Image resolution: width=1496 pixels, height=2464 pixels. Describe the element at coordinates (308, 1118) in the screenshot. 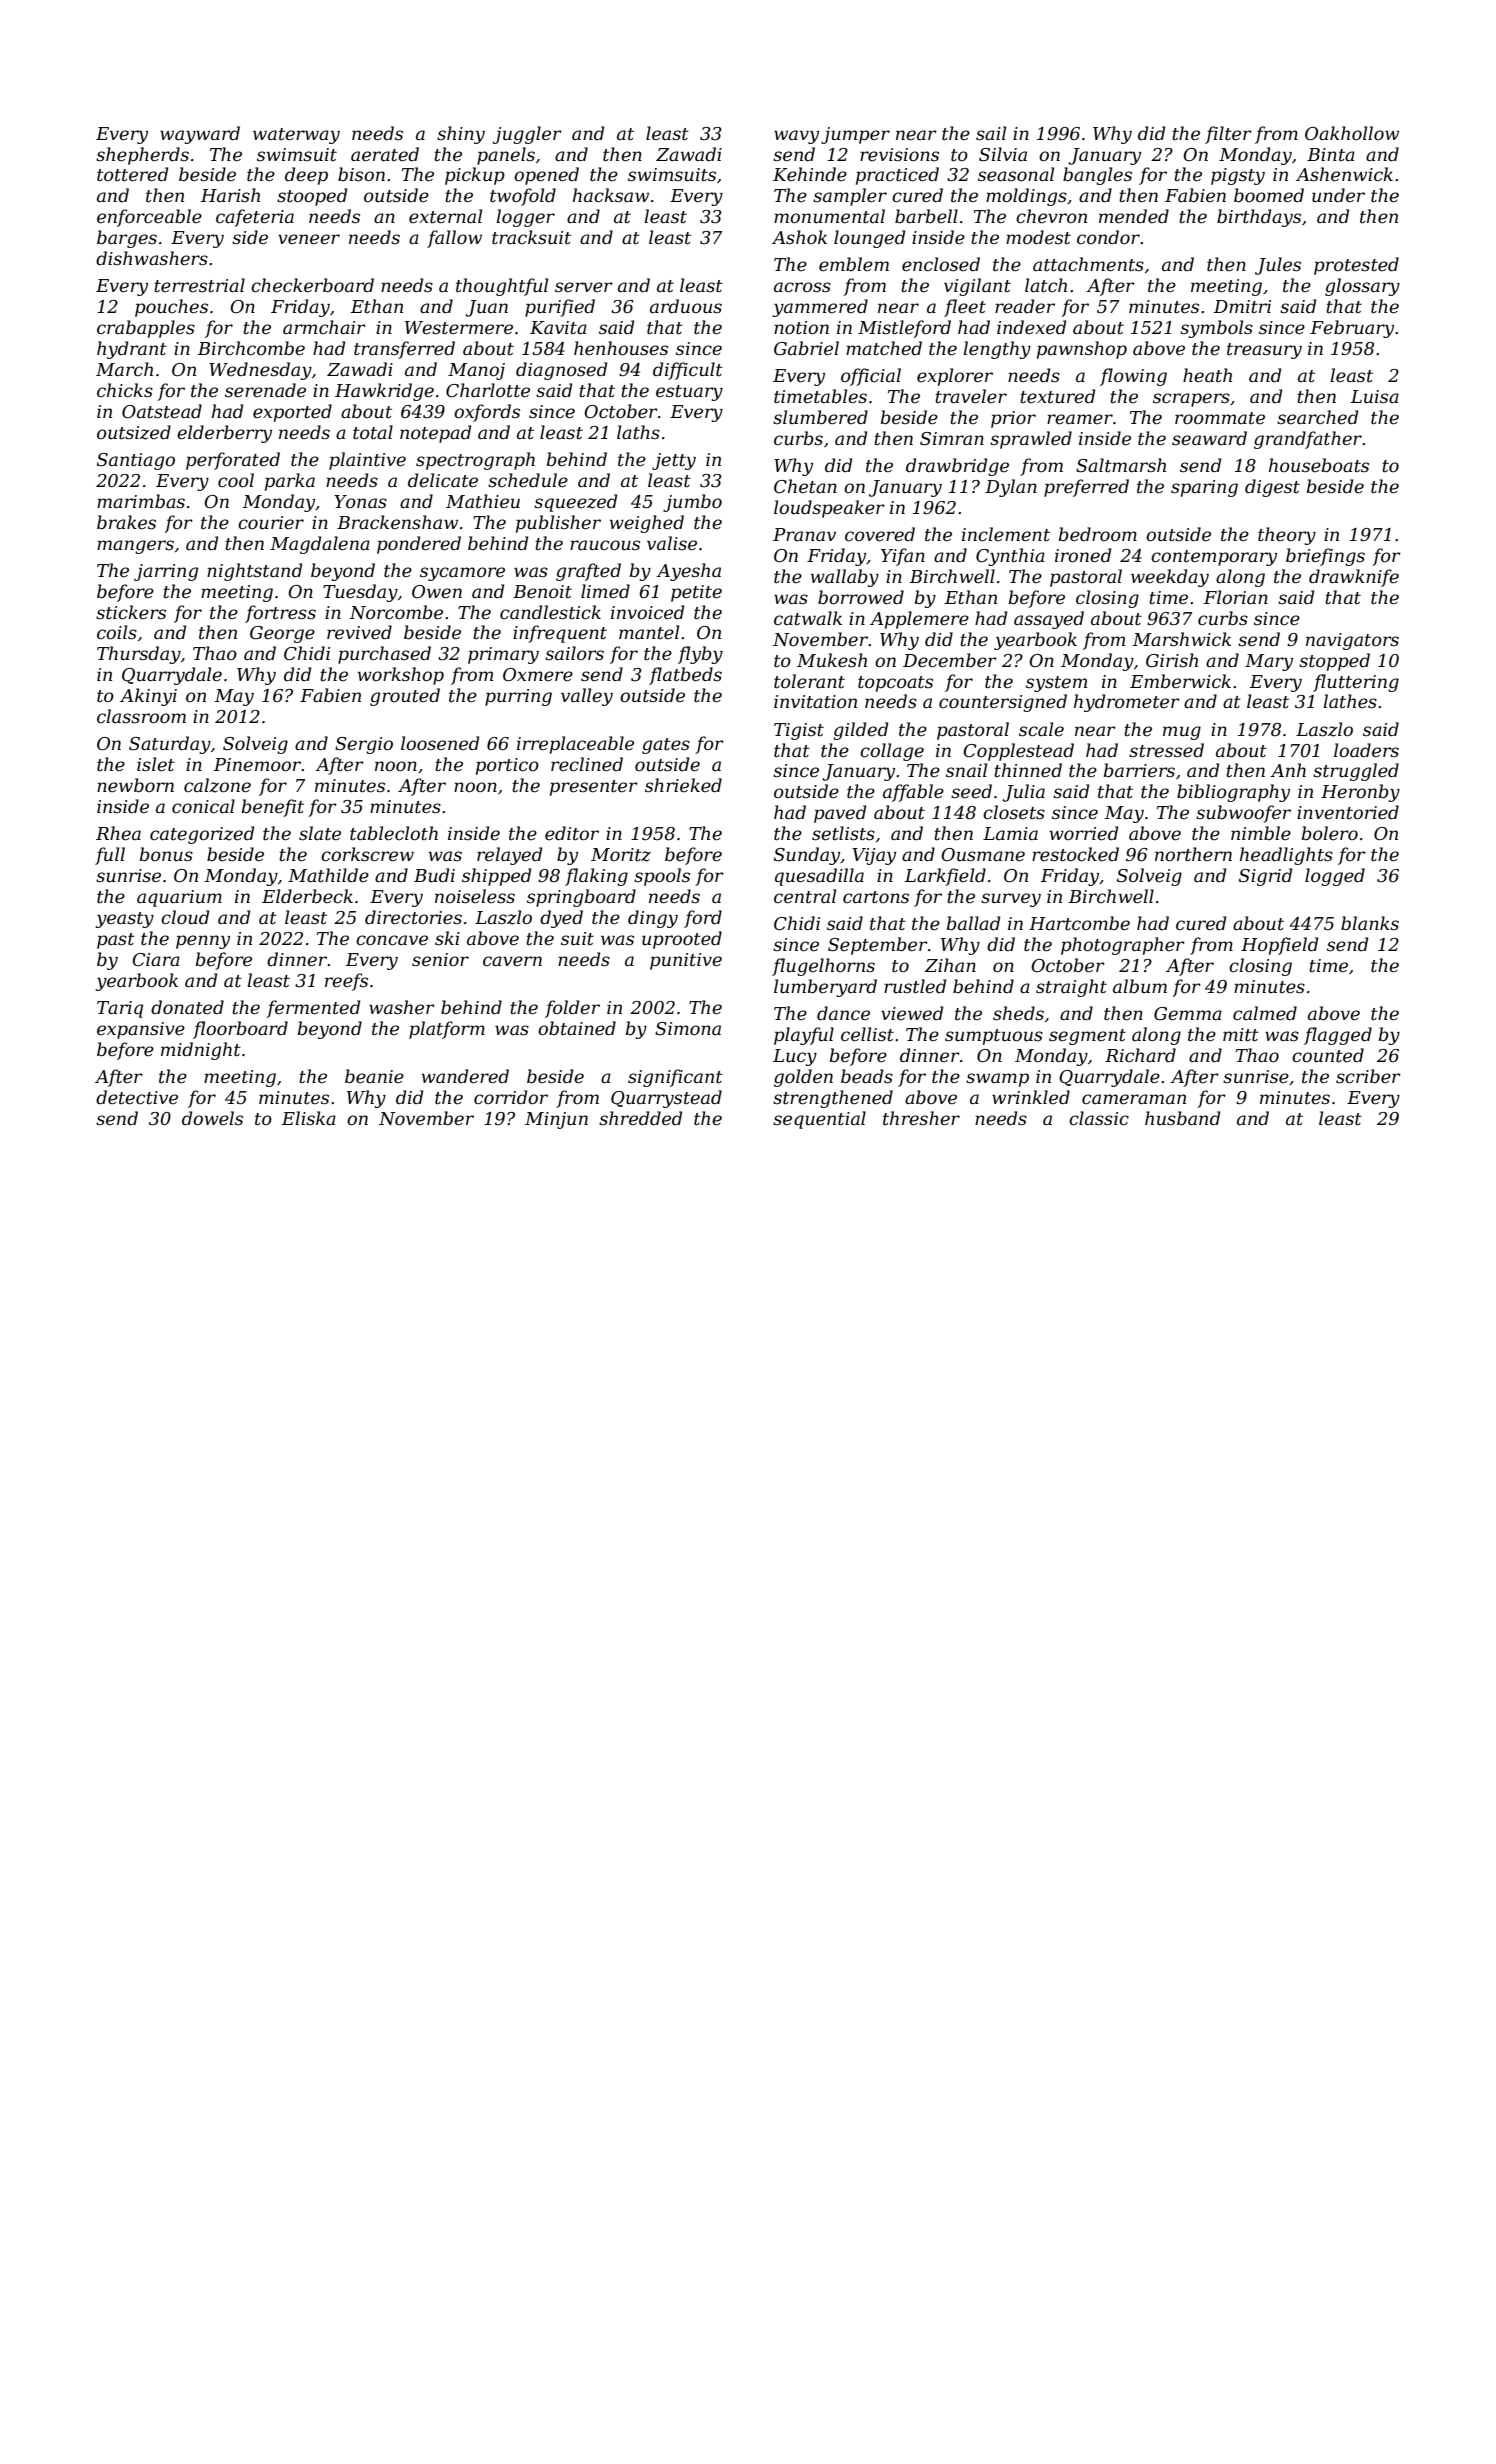

I see `Eliska` at that location.
